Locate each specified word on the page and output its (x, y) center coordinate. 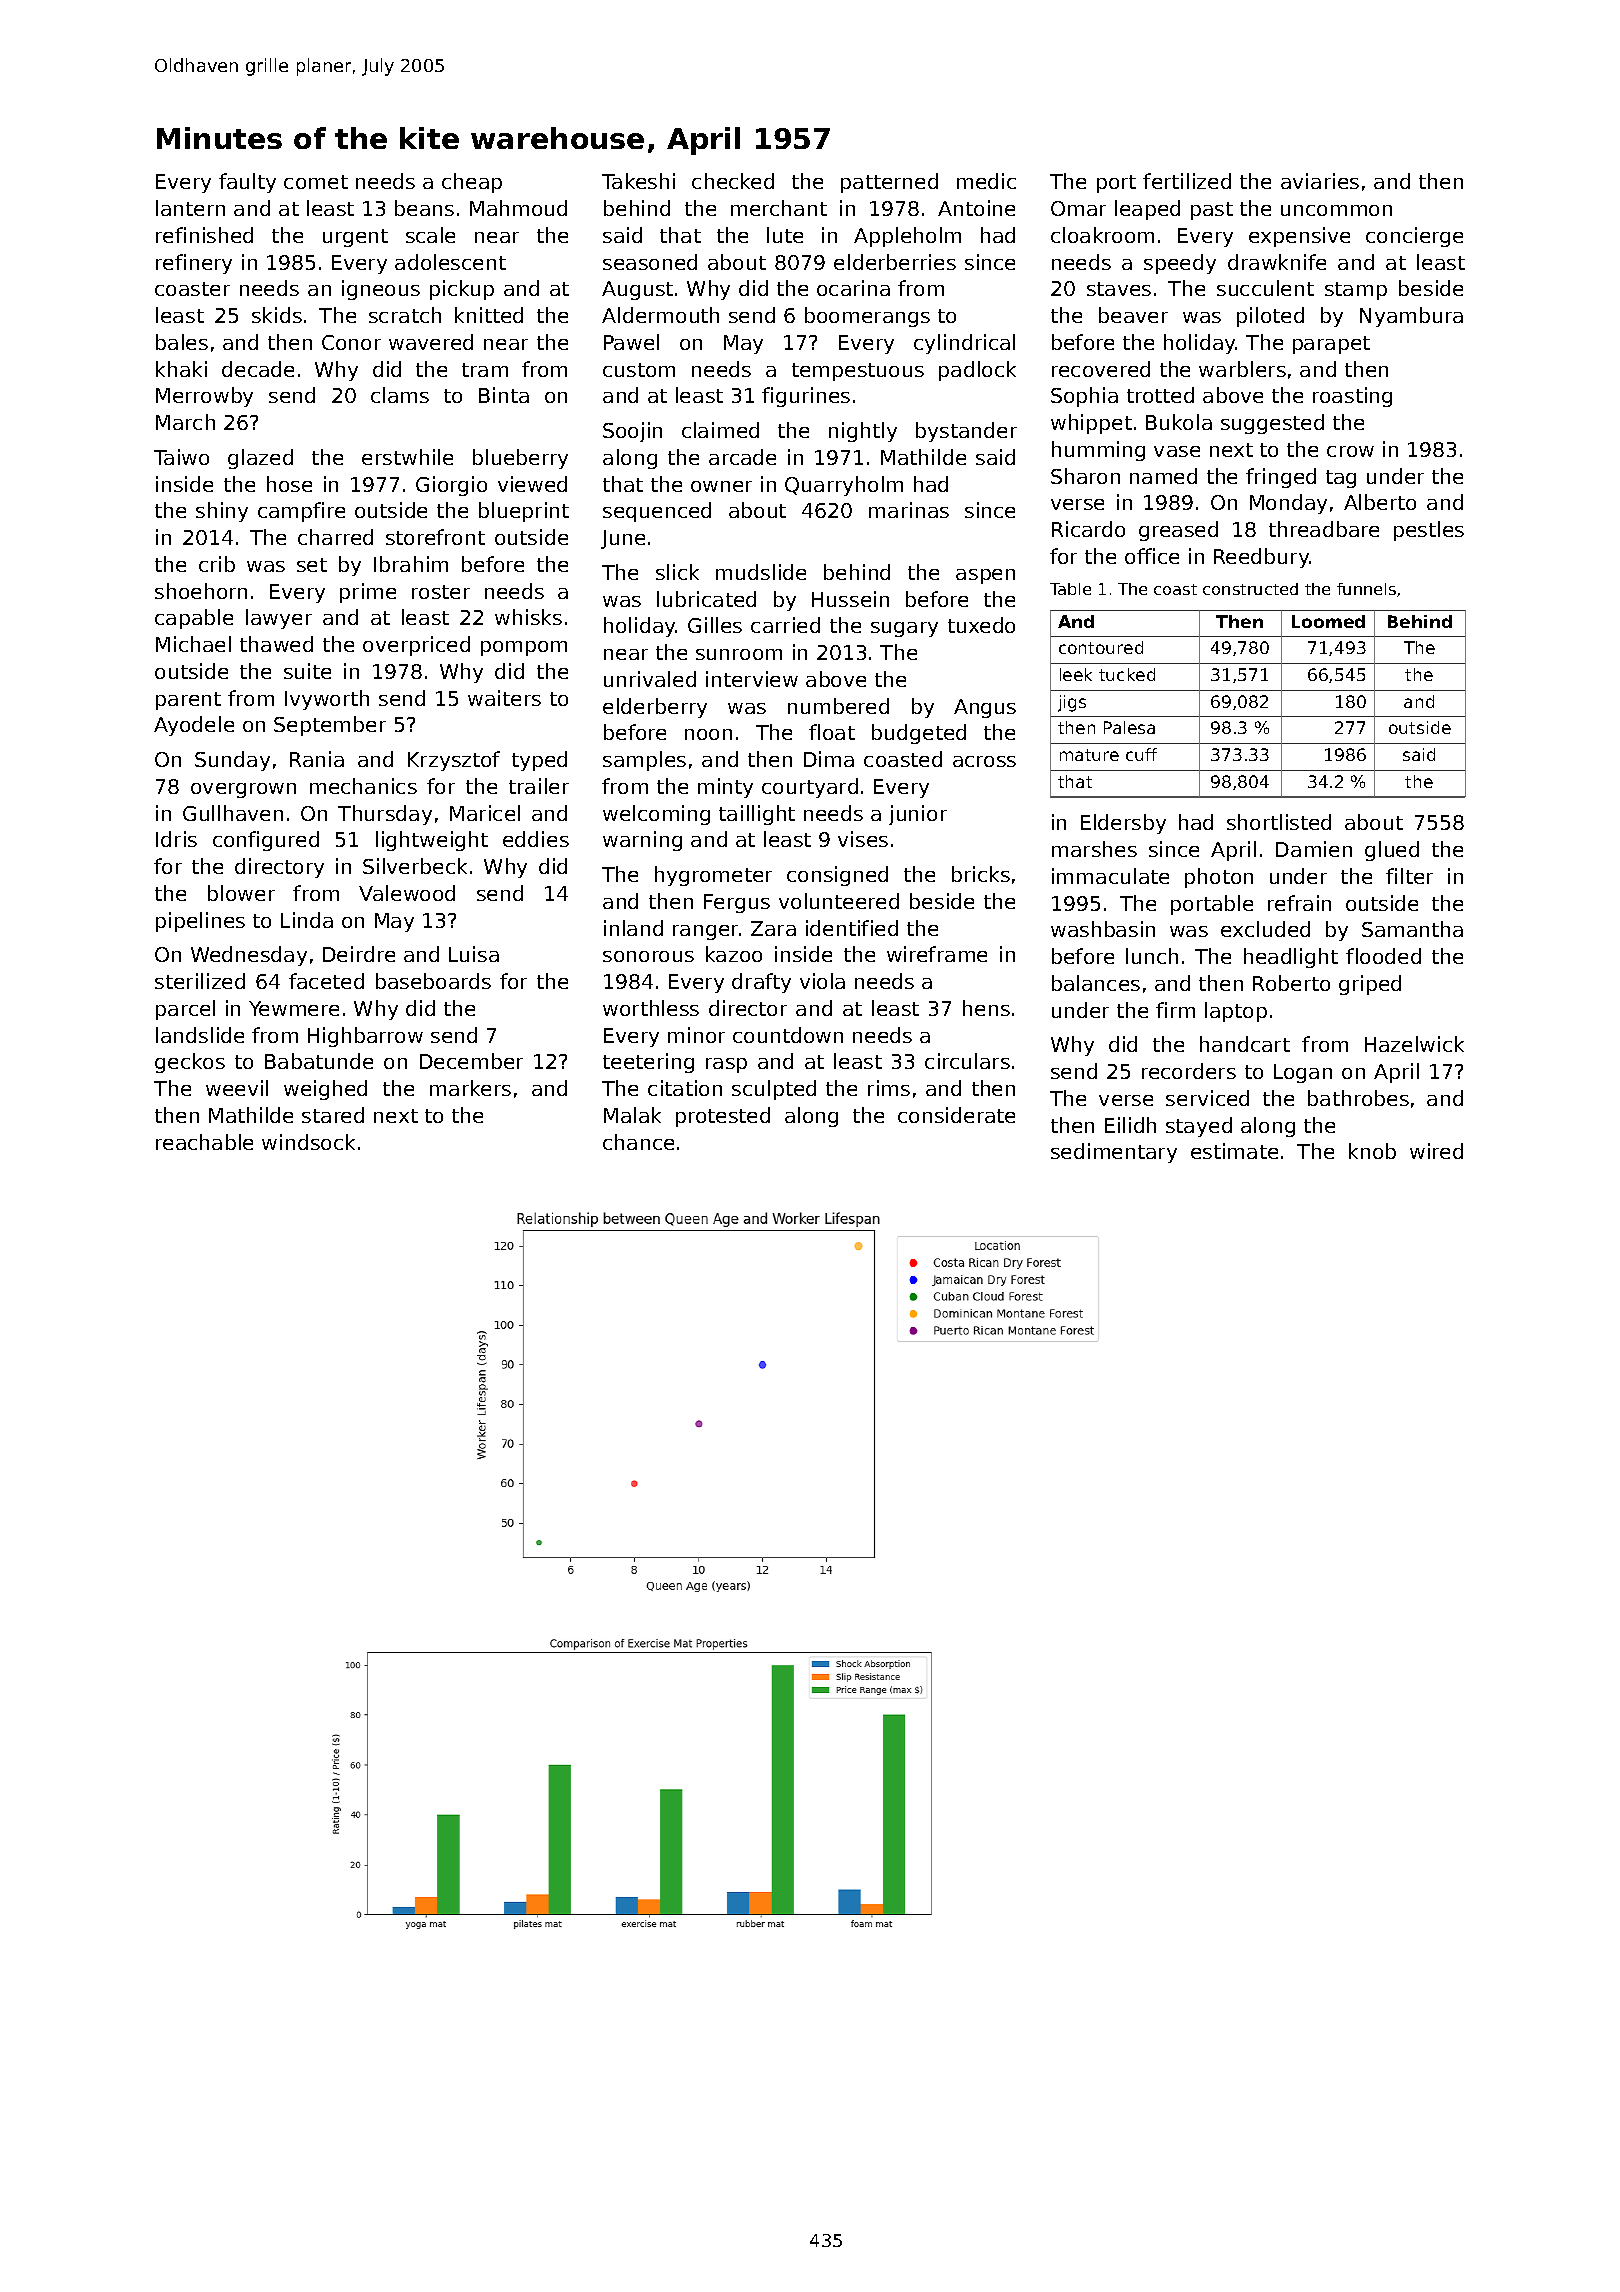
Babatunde (319, 1061)
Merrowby (204, 397)
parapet (1331, 345)
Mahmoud (518, 208)
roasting (1352, 397)
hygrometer (713, 876)
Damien (1314, 849)
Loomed (1328, 621)
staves (1119, 289)
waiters (504, 698)
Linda (307, 920)
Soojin (632, 432)
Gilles (715, 625)
